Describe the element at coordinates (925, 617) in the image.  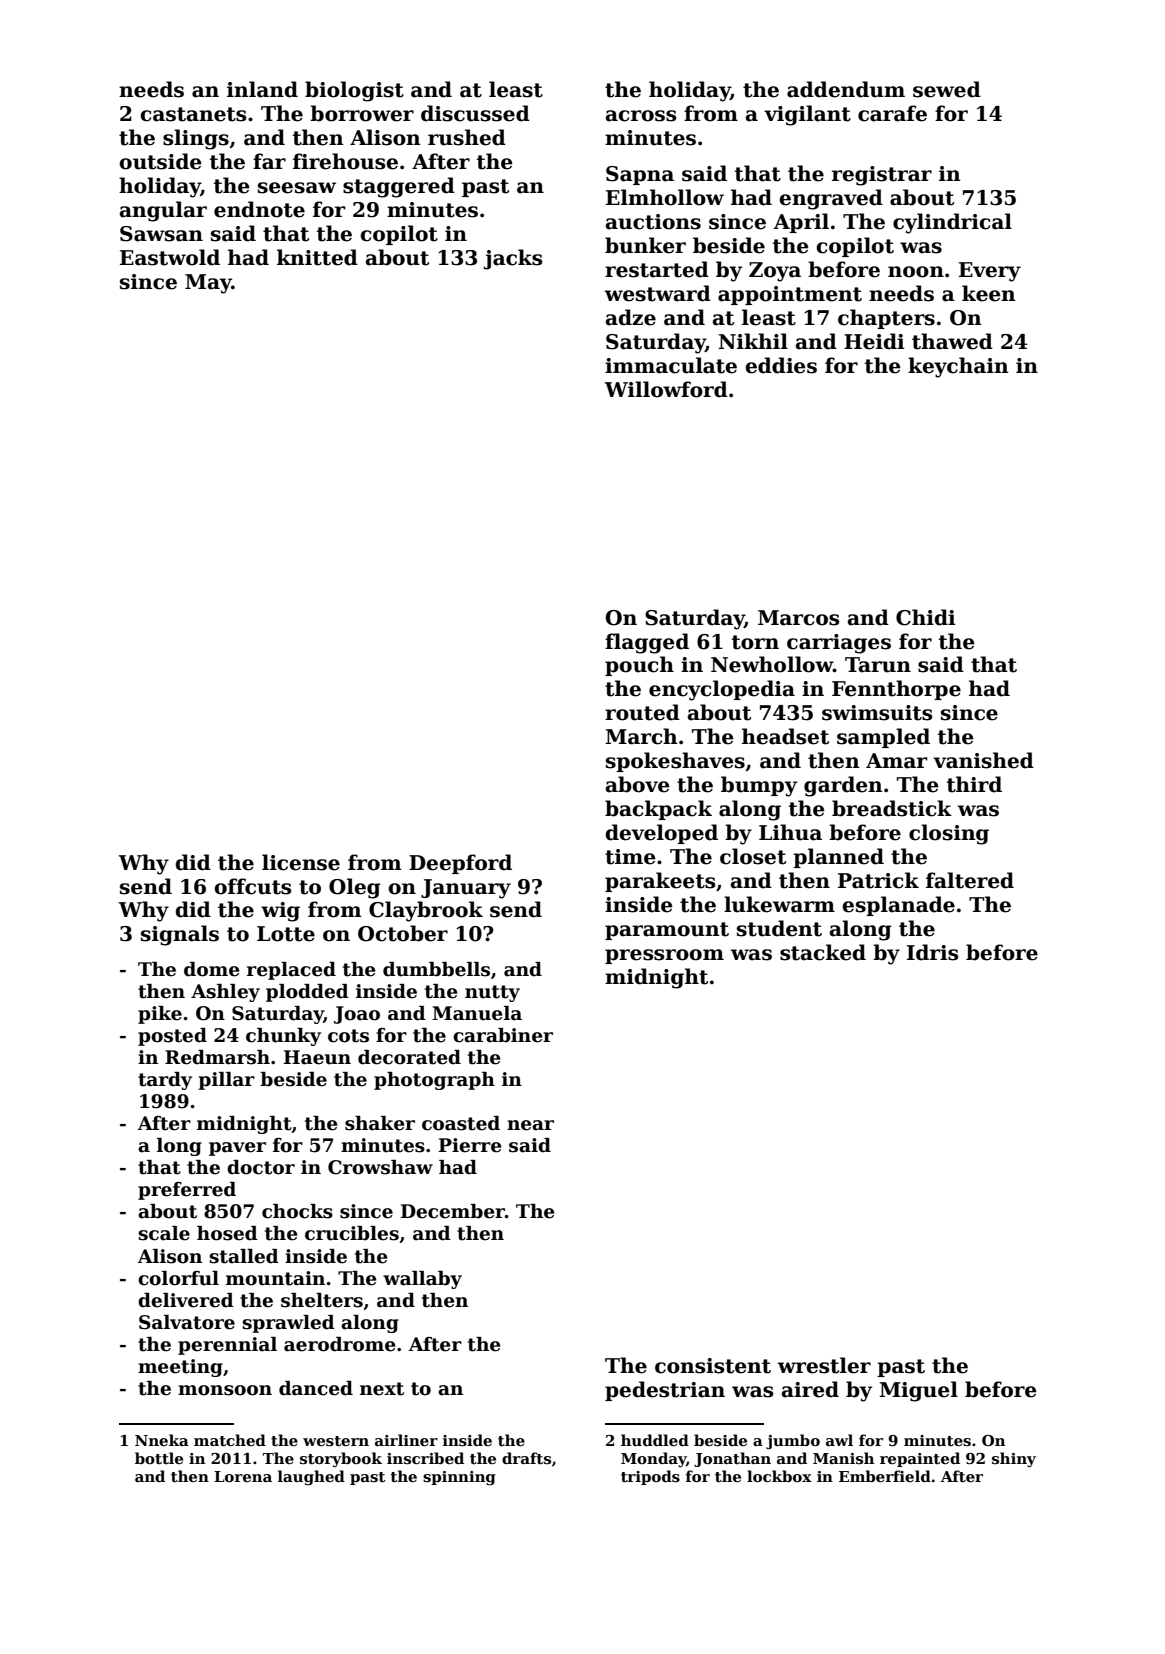
I see `Chidi` at that location.
